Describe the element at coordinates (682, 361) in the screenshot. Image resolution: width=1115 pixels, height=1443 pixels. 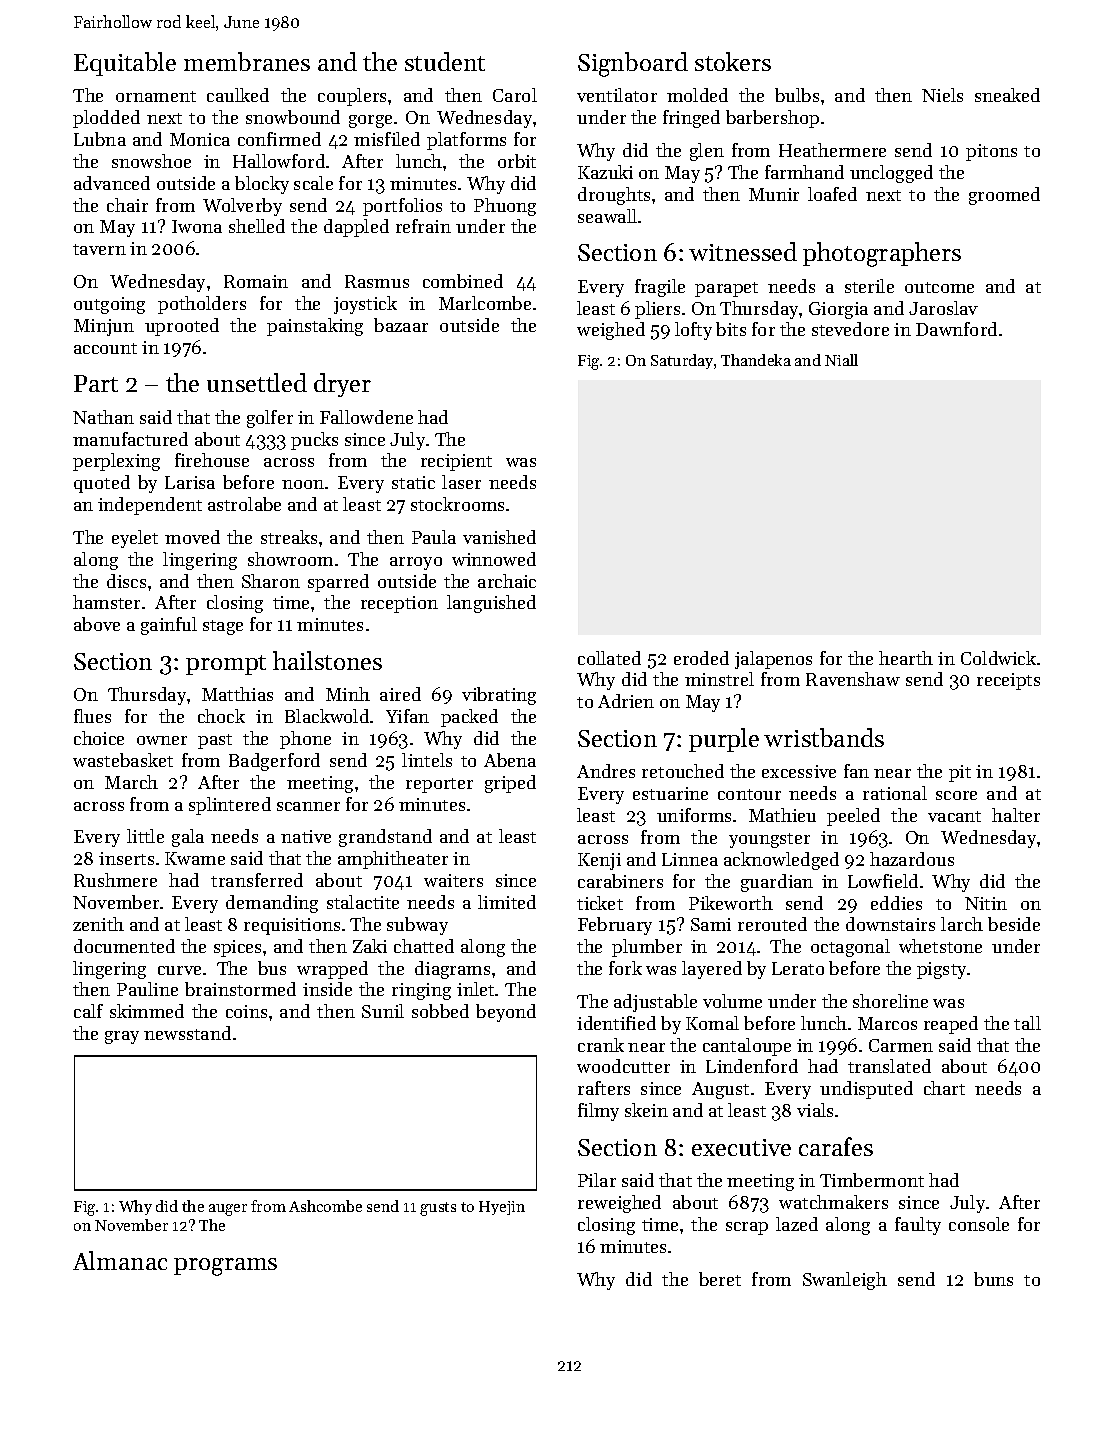
I see `Saturday` at that location.
